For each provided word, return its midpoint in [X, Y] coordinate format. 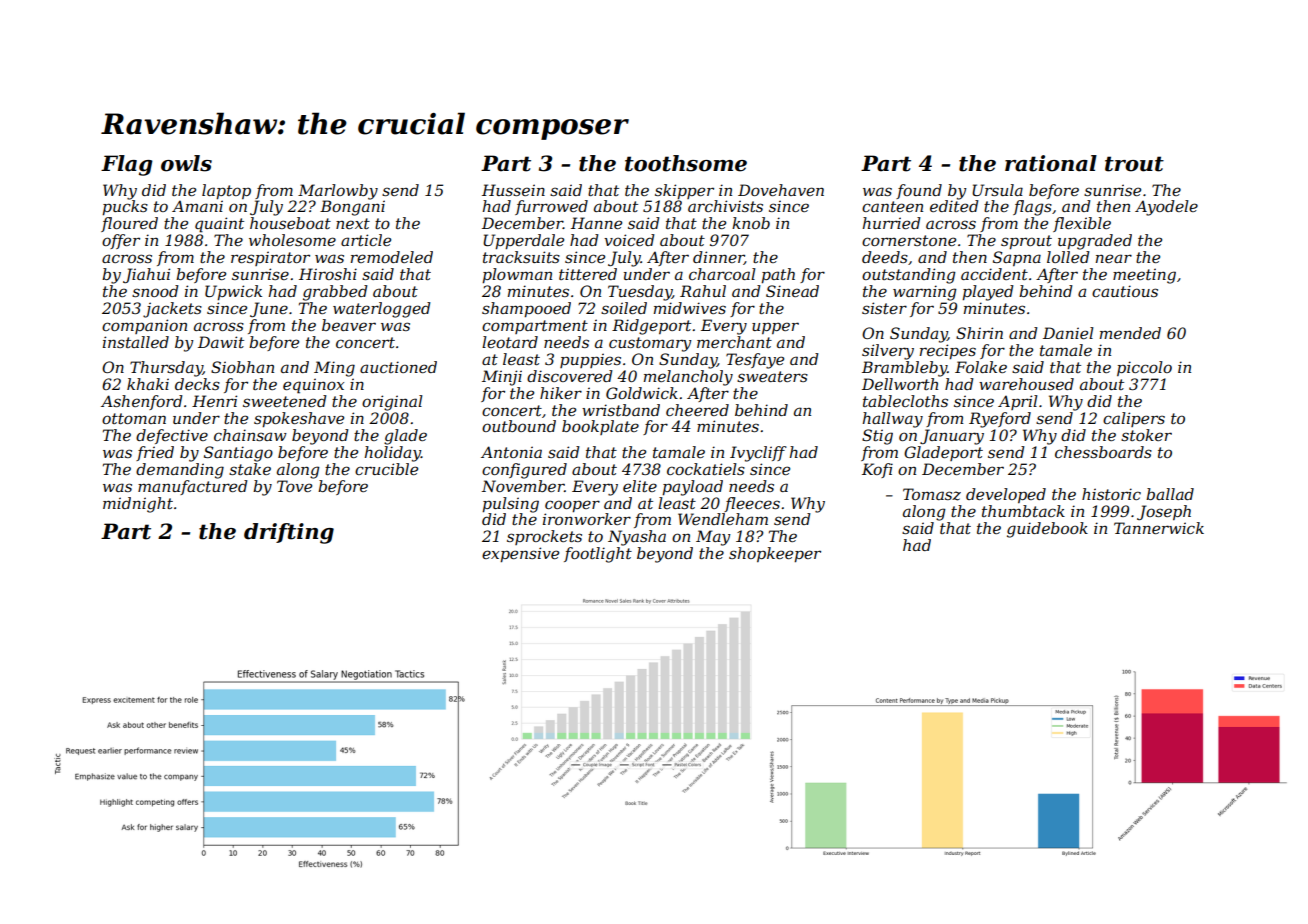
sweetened [285, 401]
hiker [561, 393]
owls [186, 163]
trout [1134, 164]
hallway [893, 420]
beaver [349, 325]
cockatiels [706, 469]
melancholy [688, 378]
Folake [981, 367]
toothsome [686, 163]
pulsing [510, 505]
